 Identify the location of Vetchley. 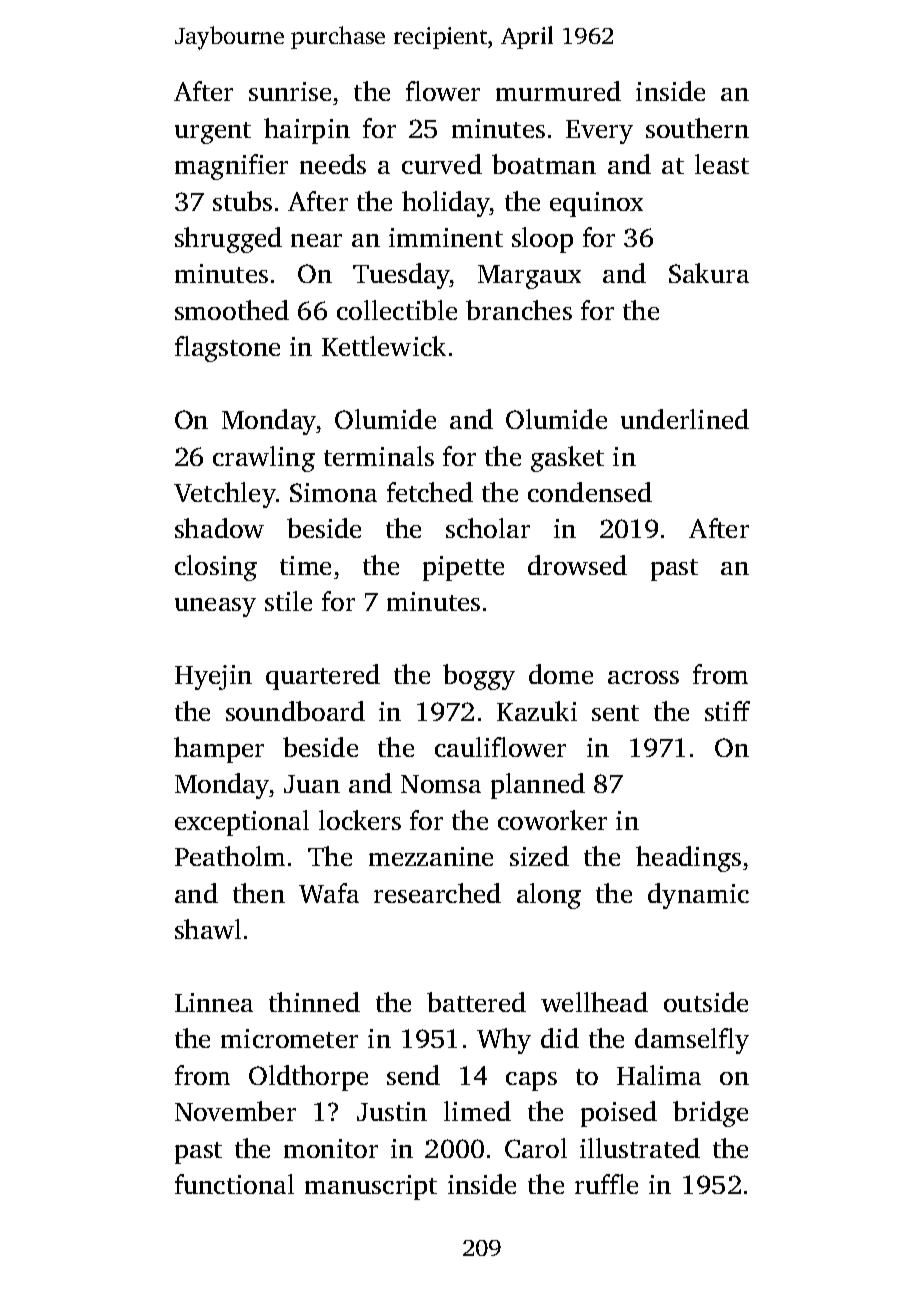
(225, 495).
